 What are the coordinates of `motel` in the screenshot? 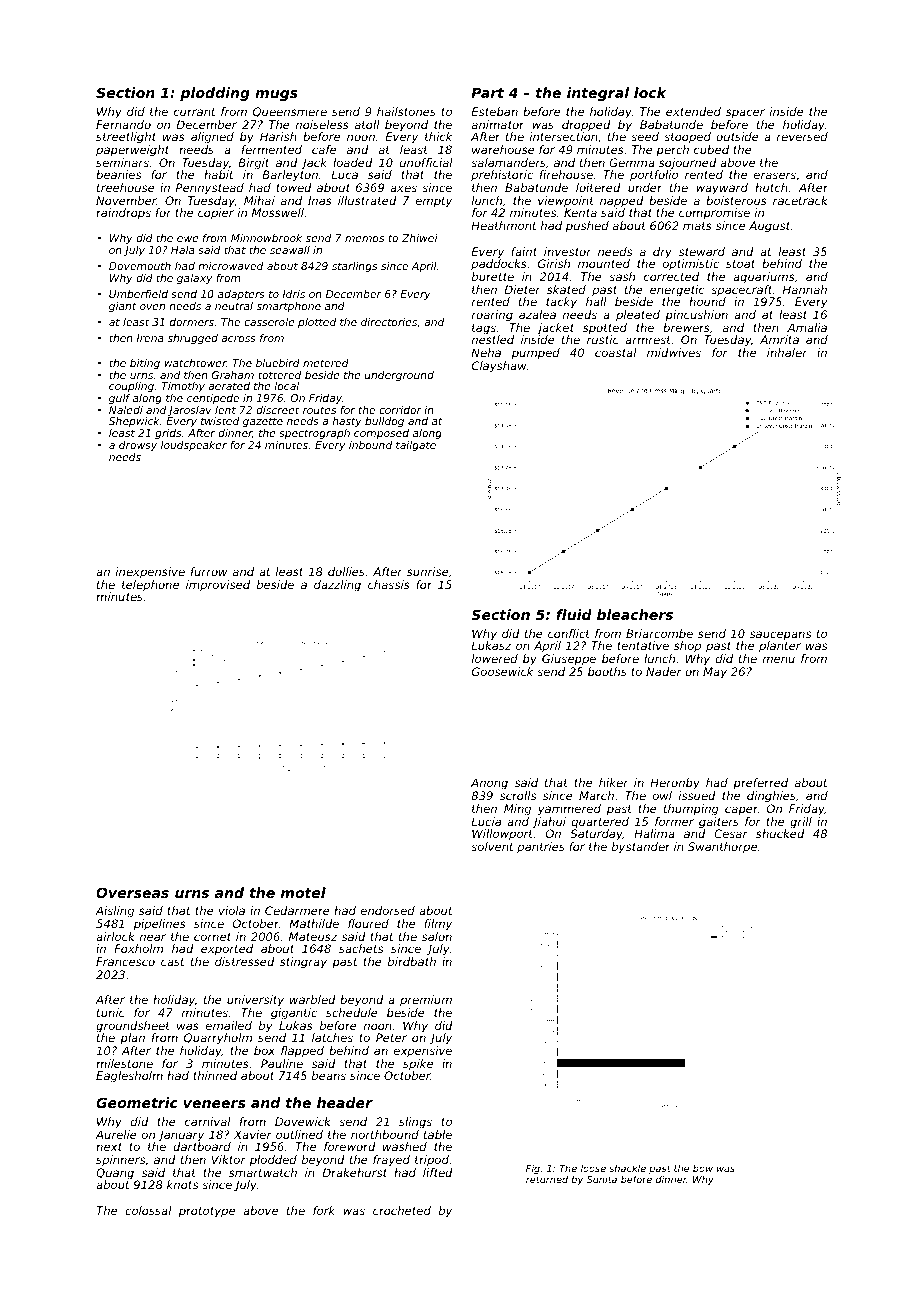 It's located at (303, 892).
